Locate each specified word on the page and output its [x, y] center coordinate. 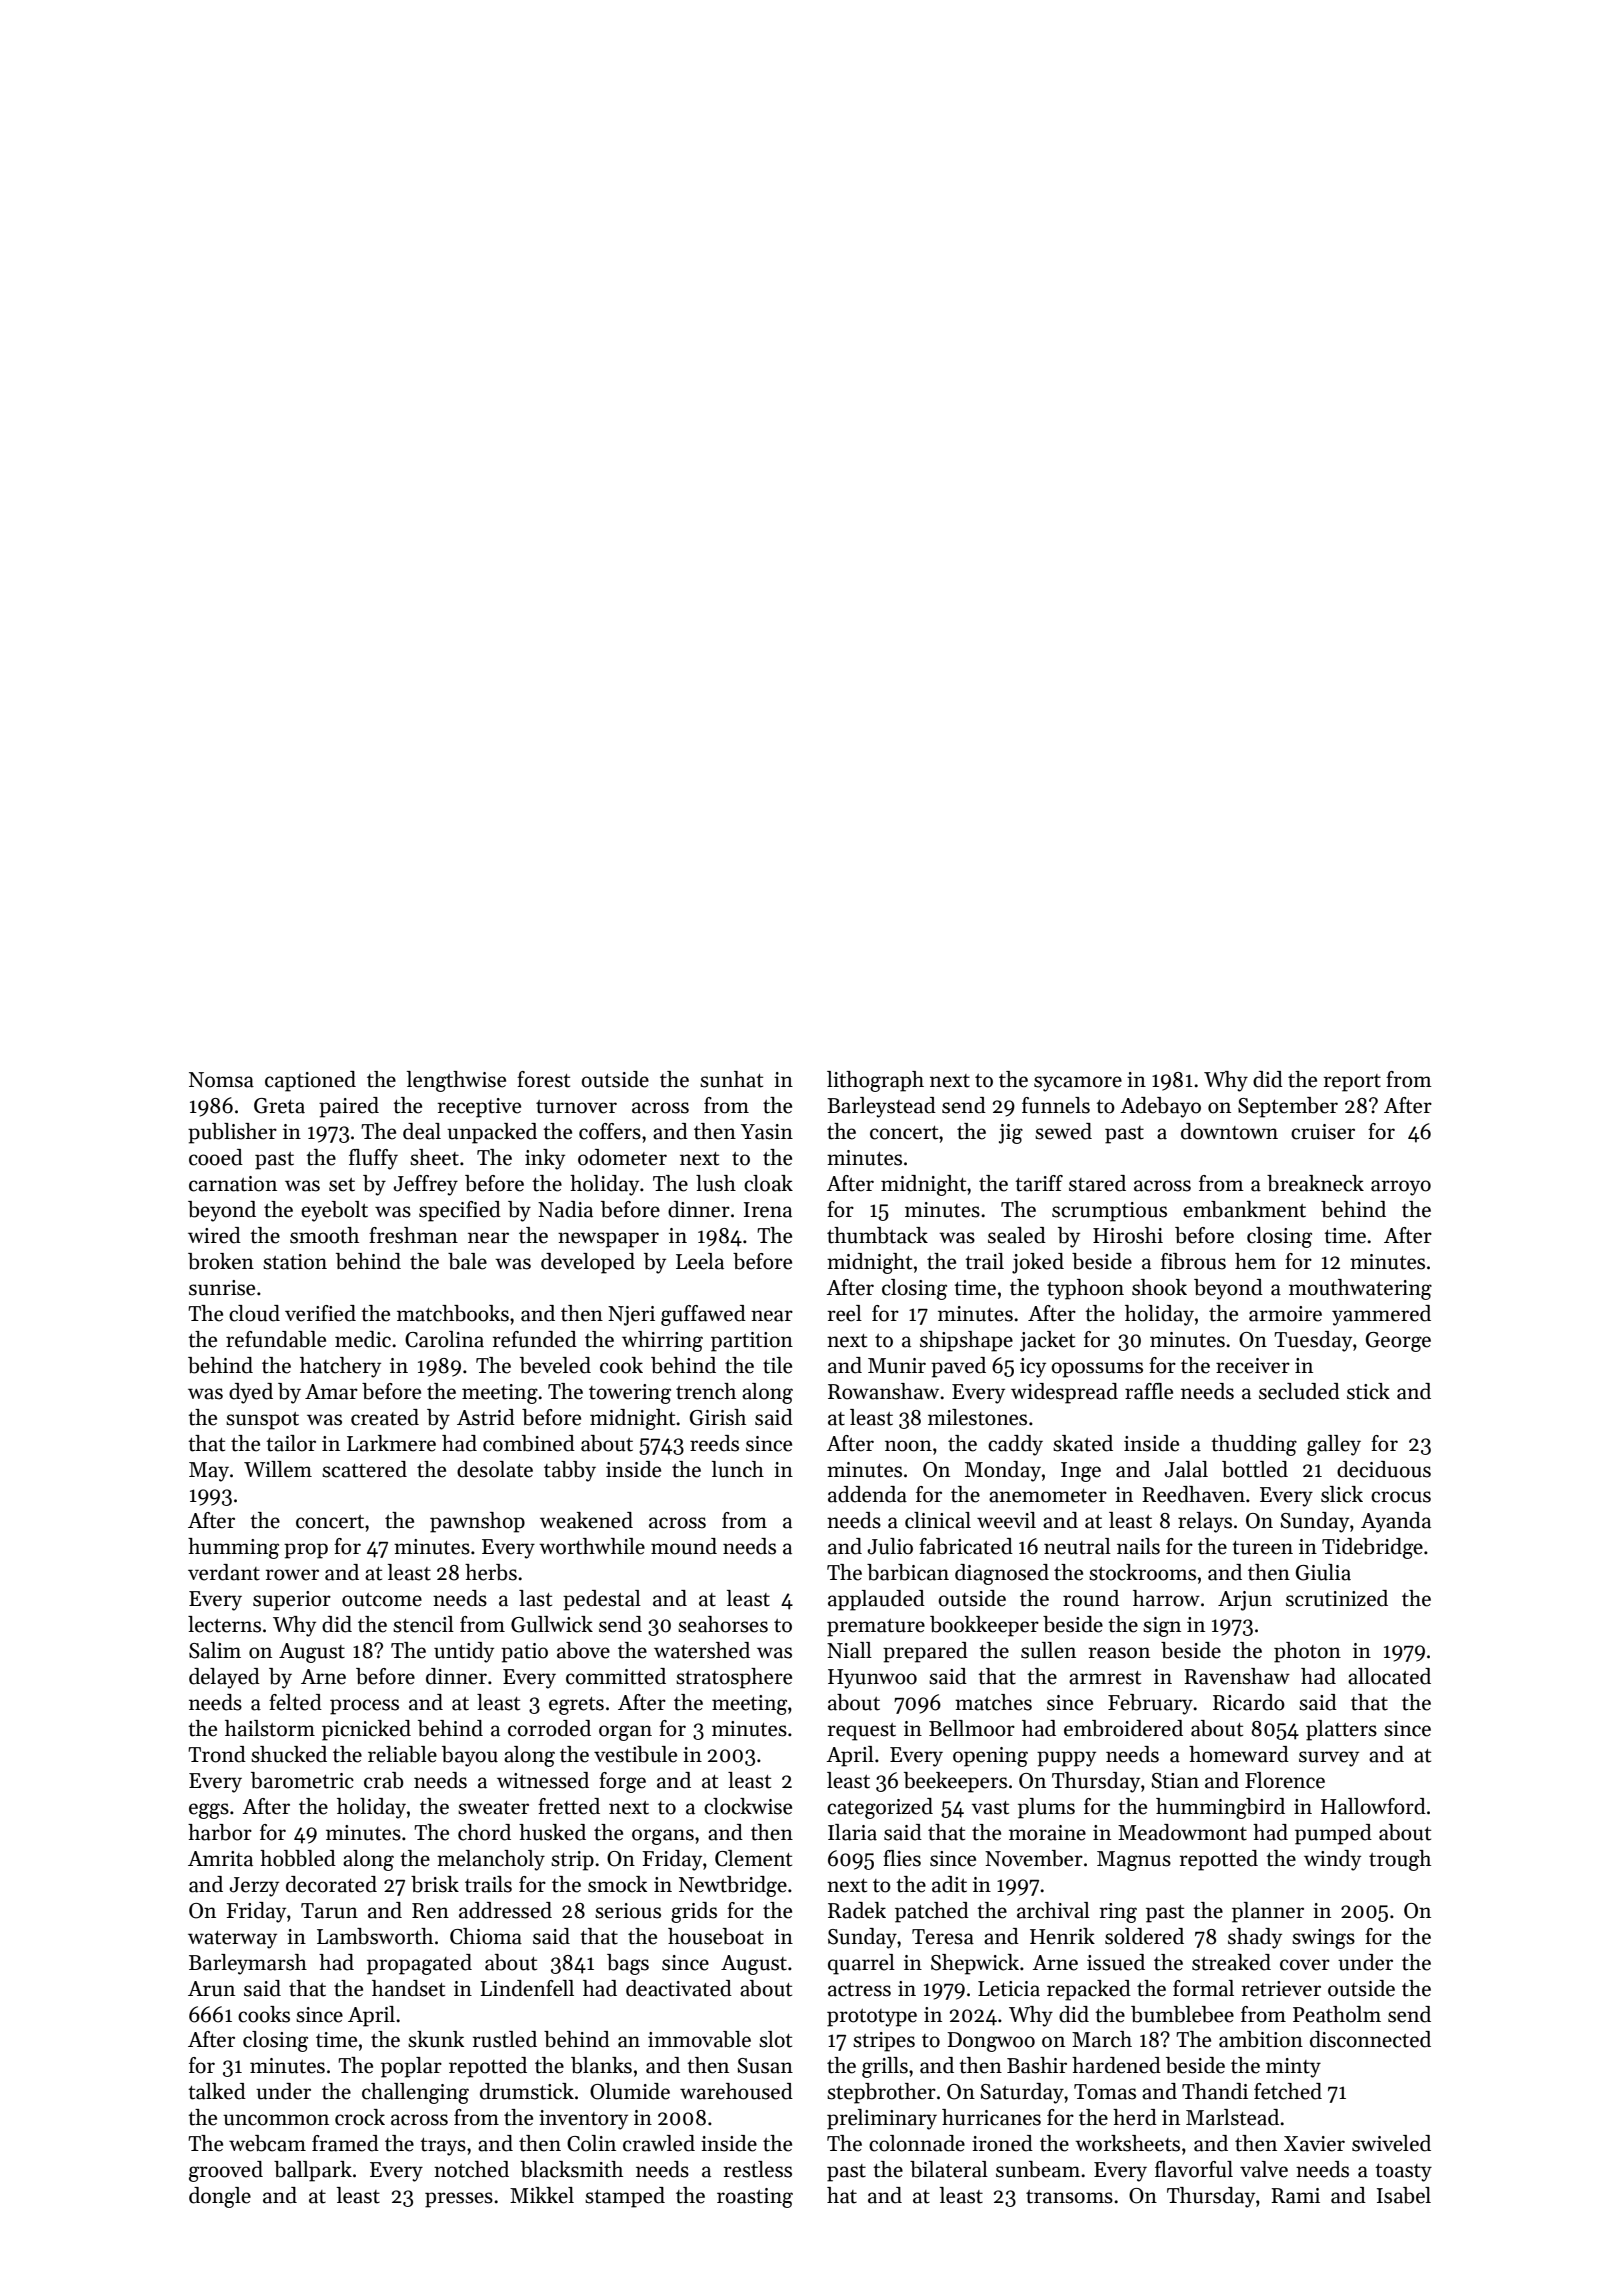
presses [459, 2200]
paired [349, 1107]
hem [1255, 1261]
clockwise [748, 1806]
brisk [435, 1884]
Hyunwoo [872, 1679]
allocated [1389, 1676]
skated [1083, 1443]
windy [1332, 1860]
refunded [535, 1339]
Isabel [1404, 2195]
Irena [768, 1210]
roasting [755, 2198]
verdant [224, 1572]
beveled [555, 1365]
